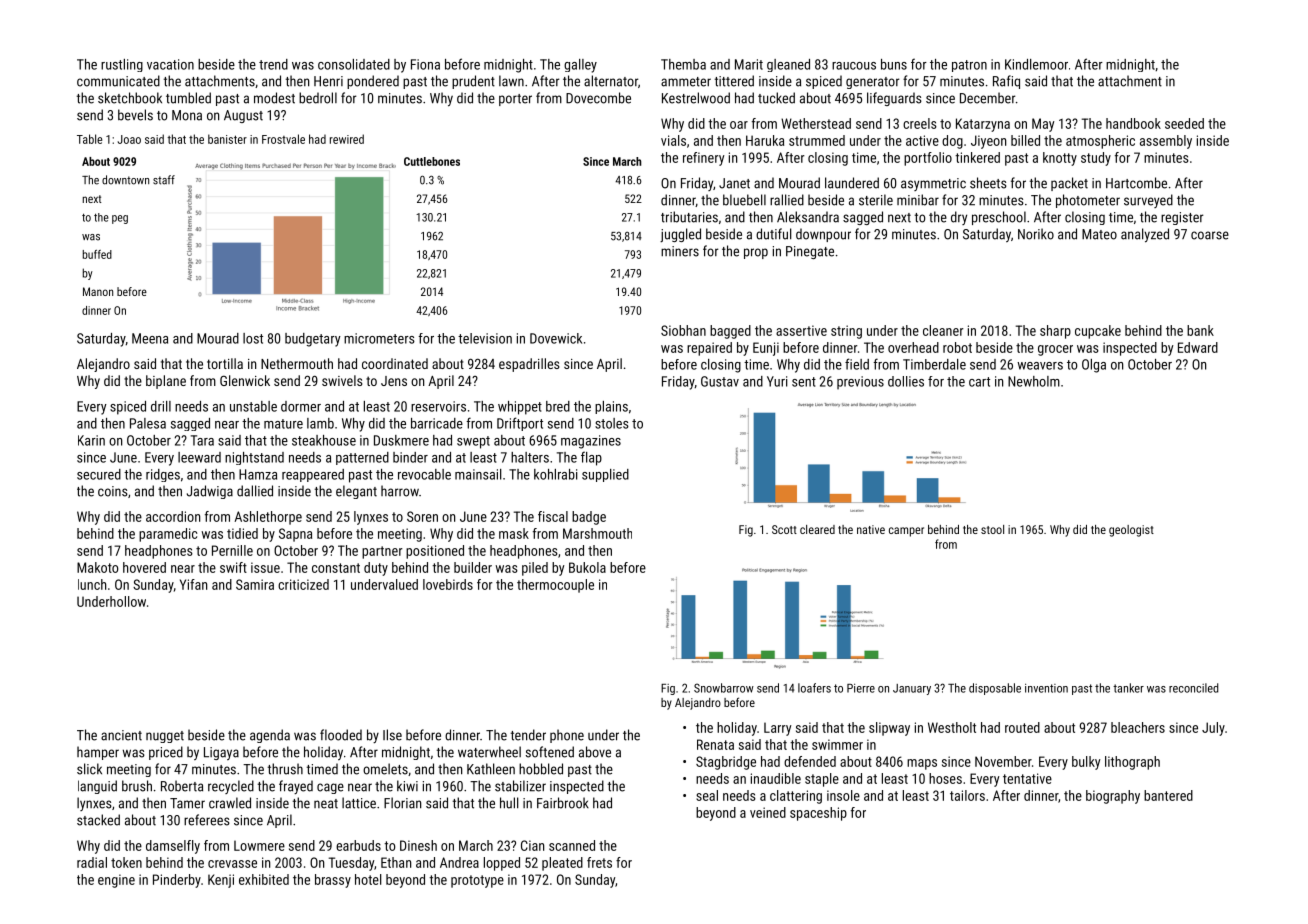  Describe the element at coordinates (177, 881) in the document. I see `Pinderby` at that location.
